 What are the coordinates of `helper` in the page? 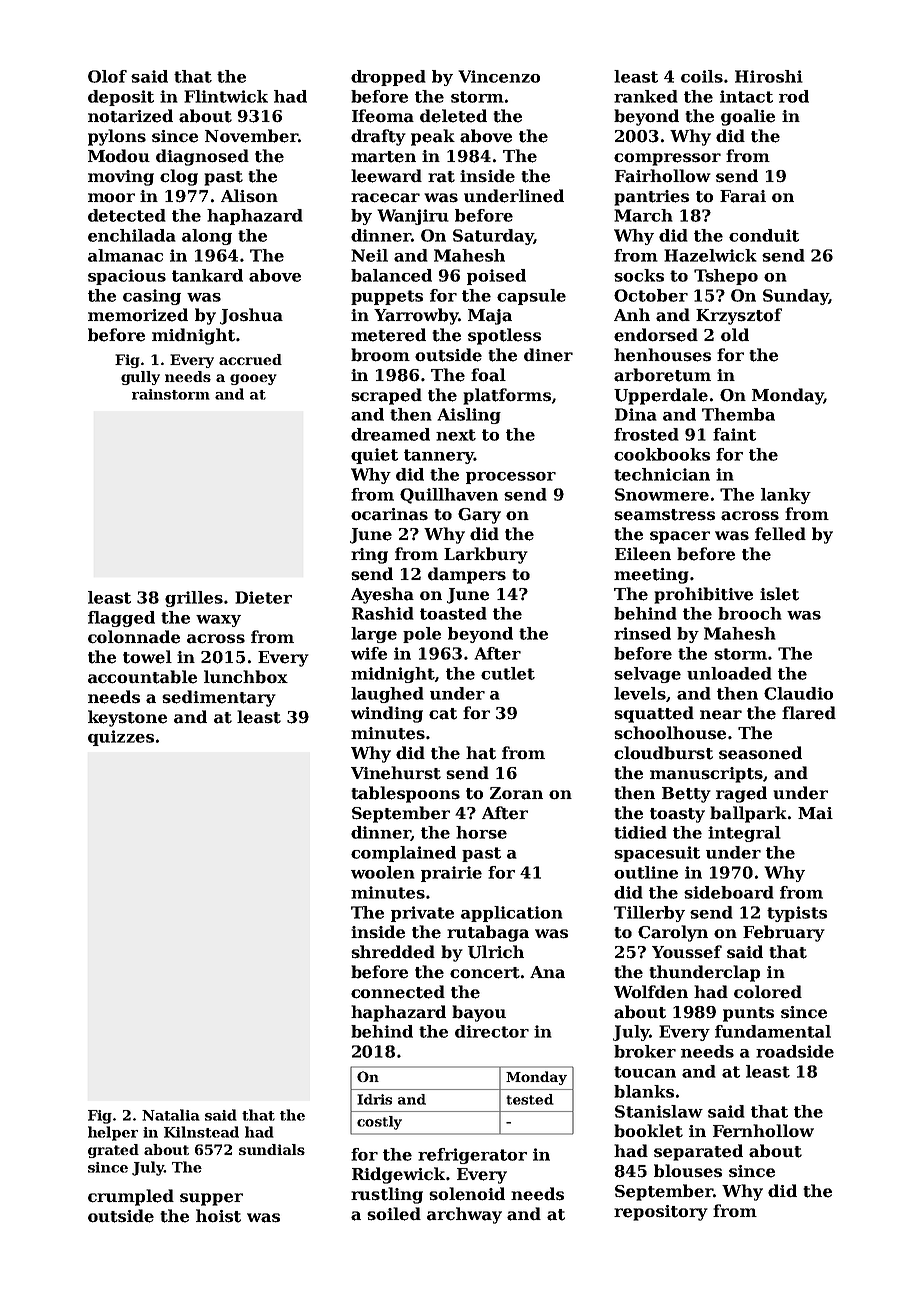 It's located at (113, 1133).
